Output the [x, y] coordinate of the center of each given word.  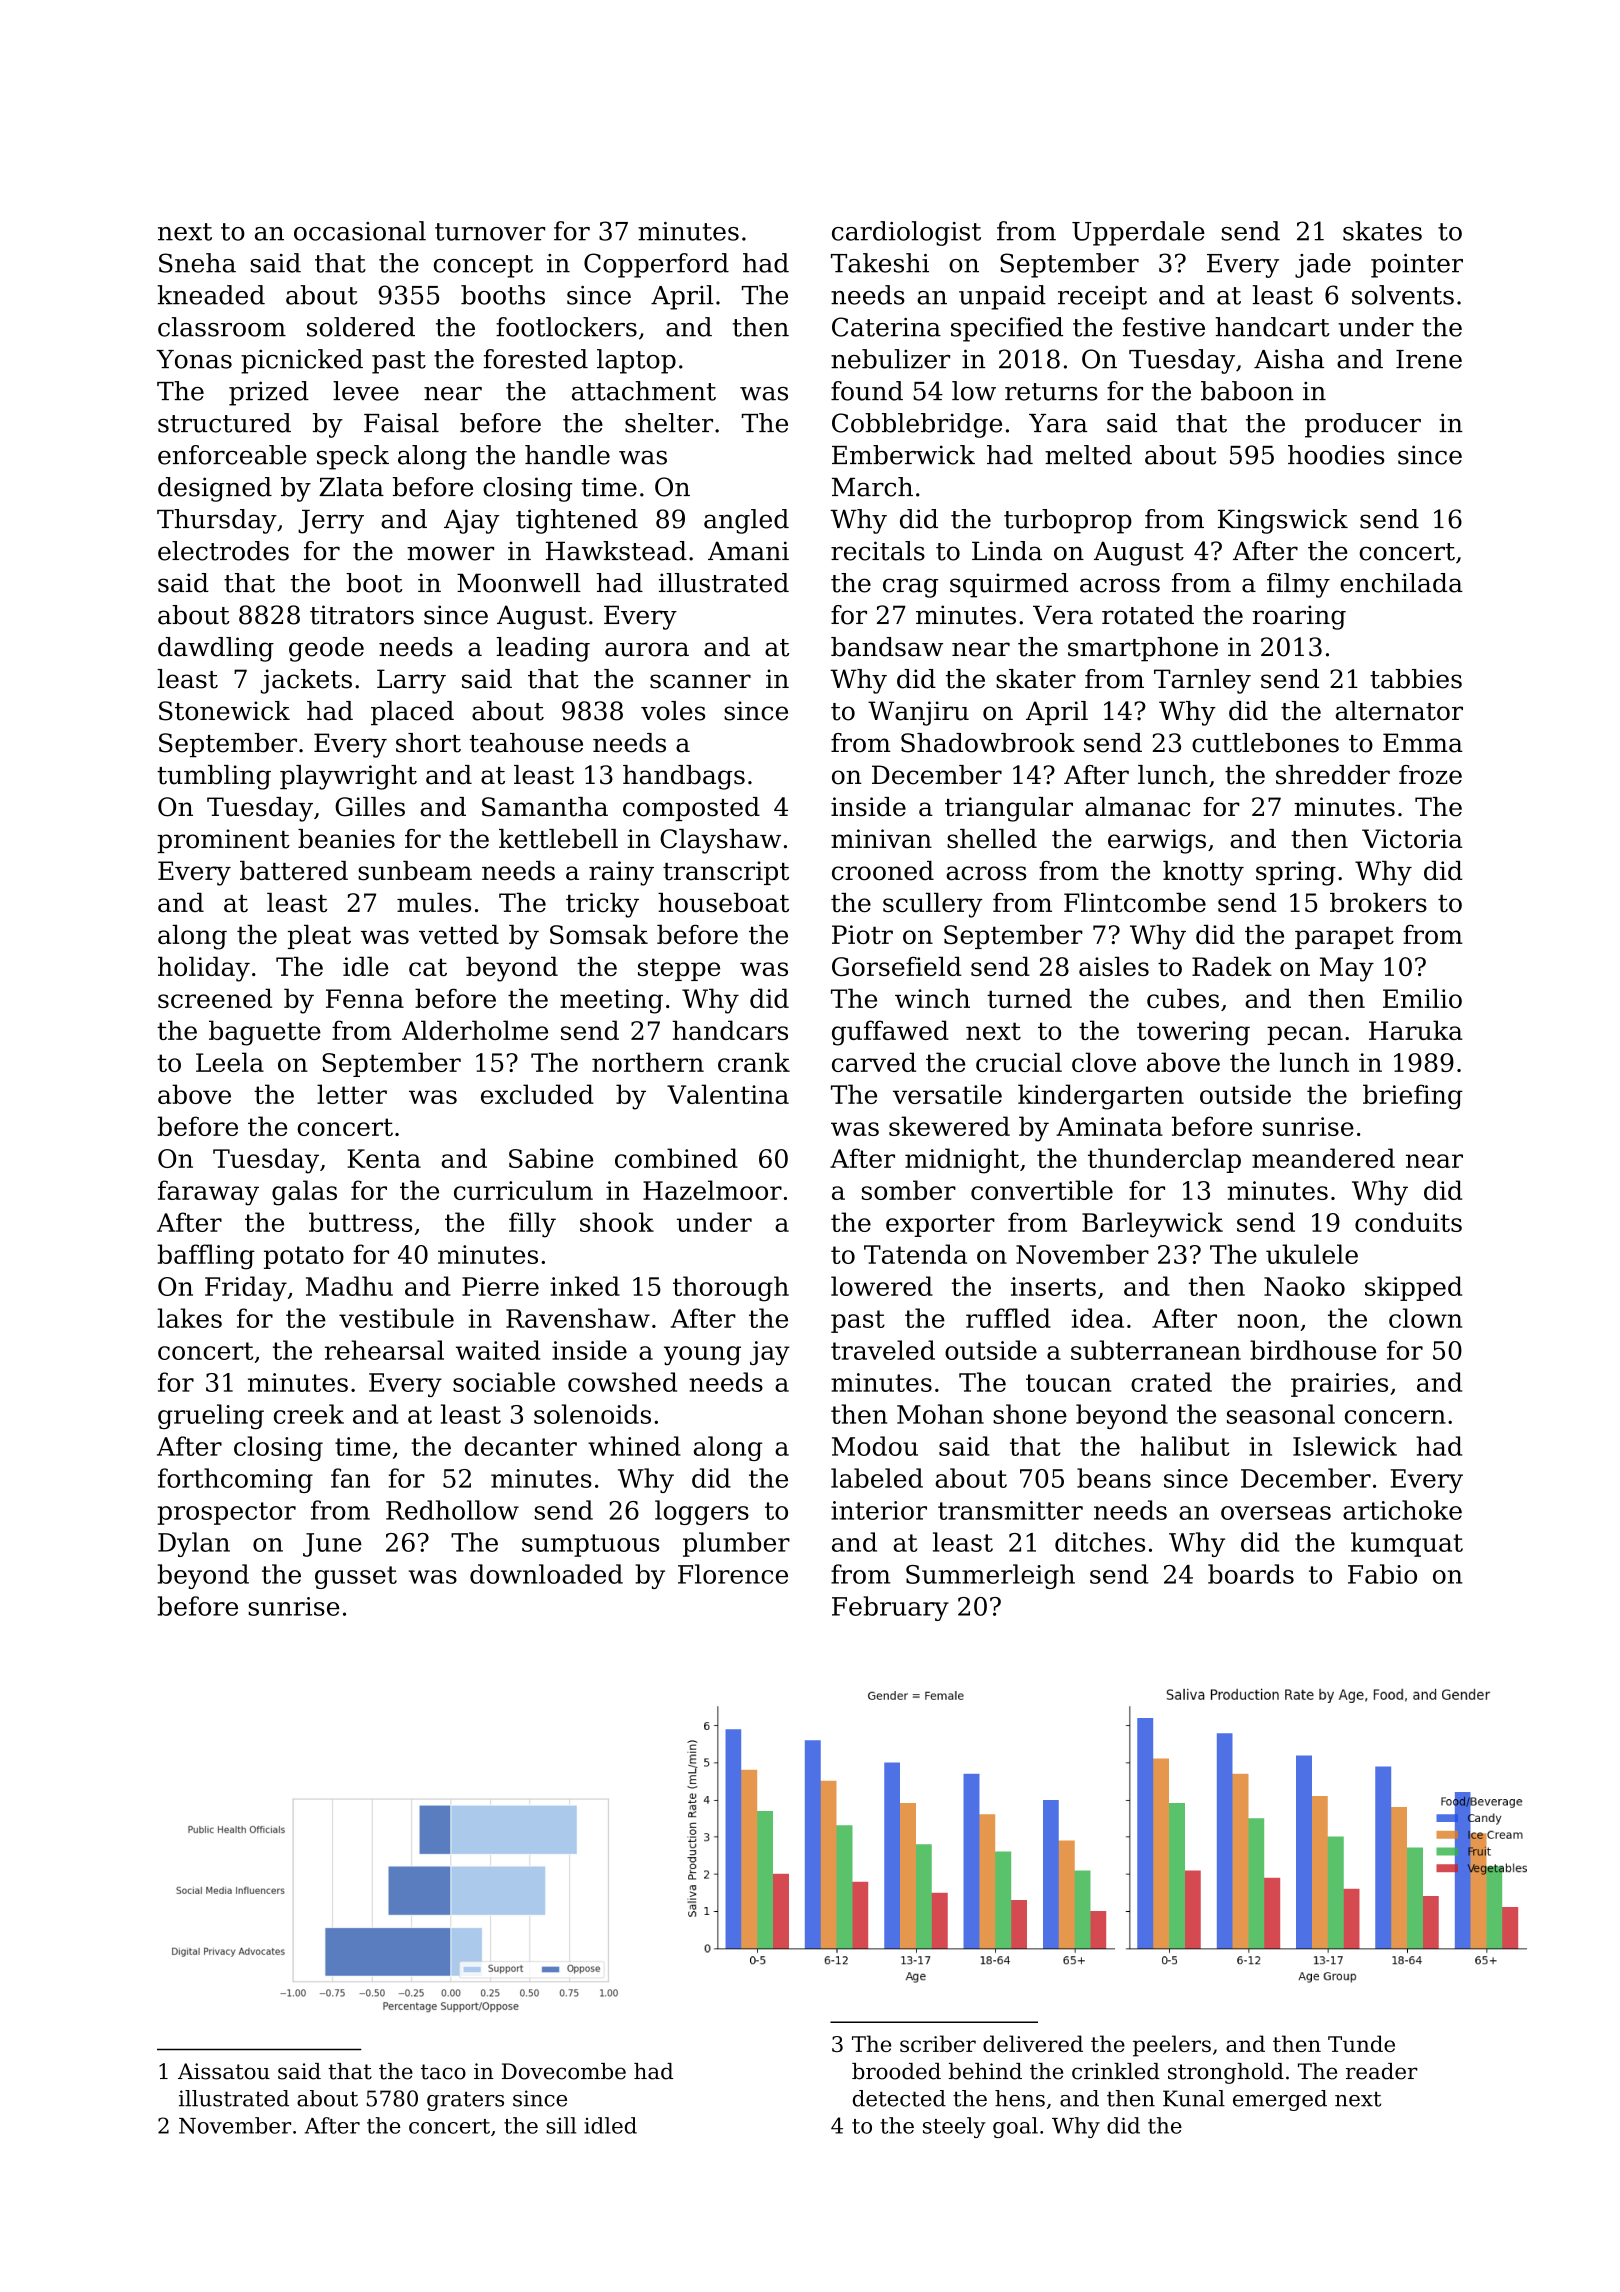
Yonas [194, 359]
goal [1015, 2127]
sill [561, 2125]
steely [954, 2127]
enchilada [1401, 583]
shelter [669, 423]
